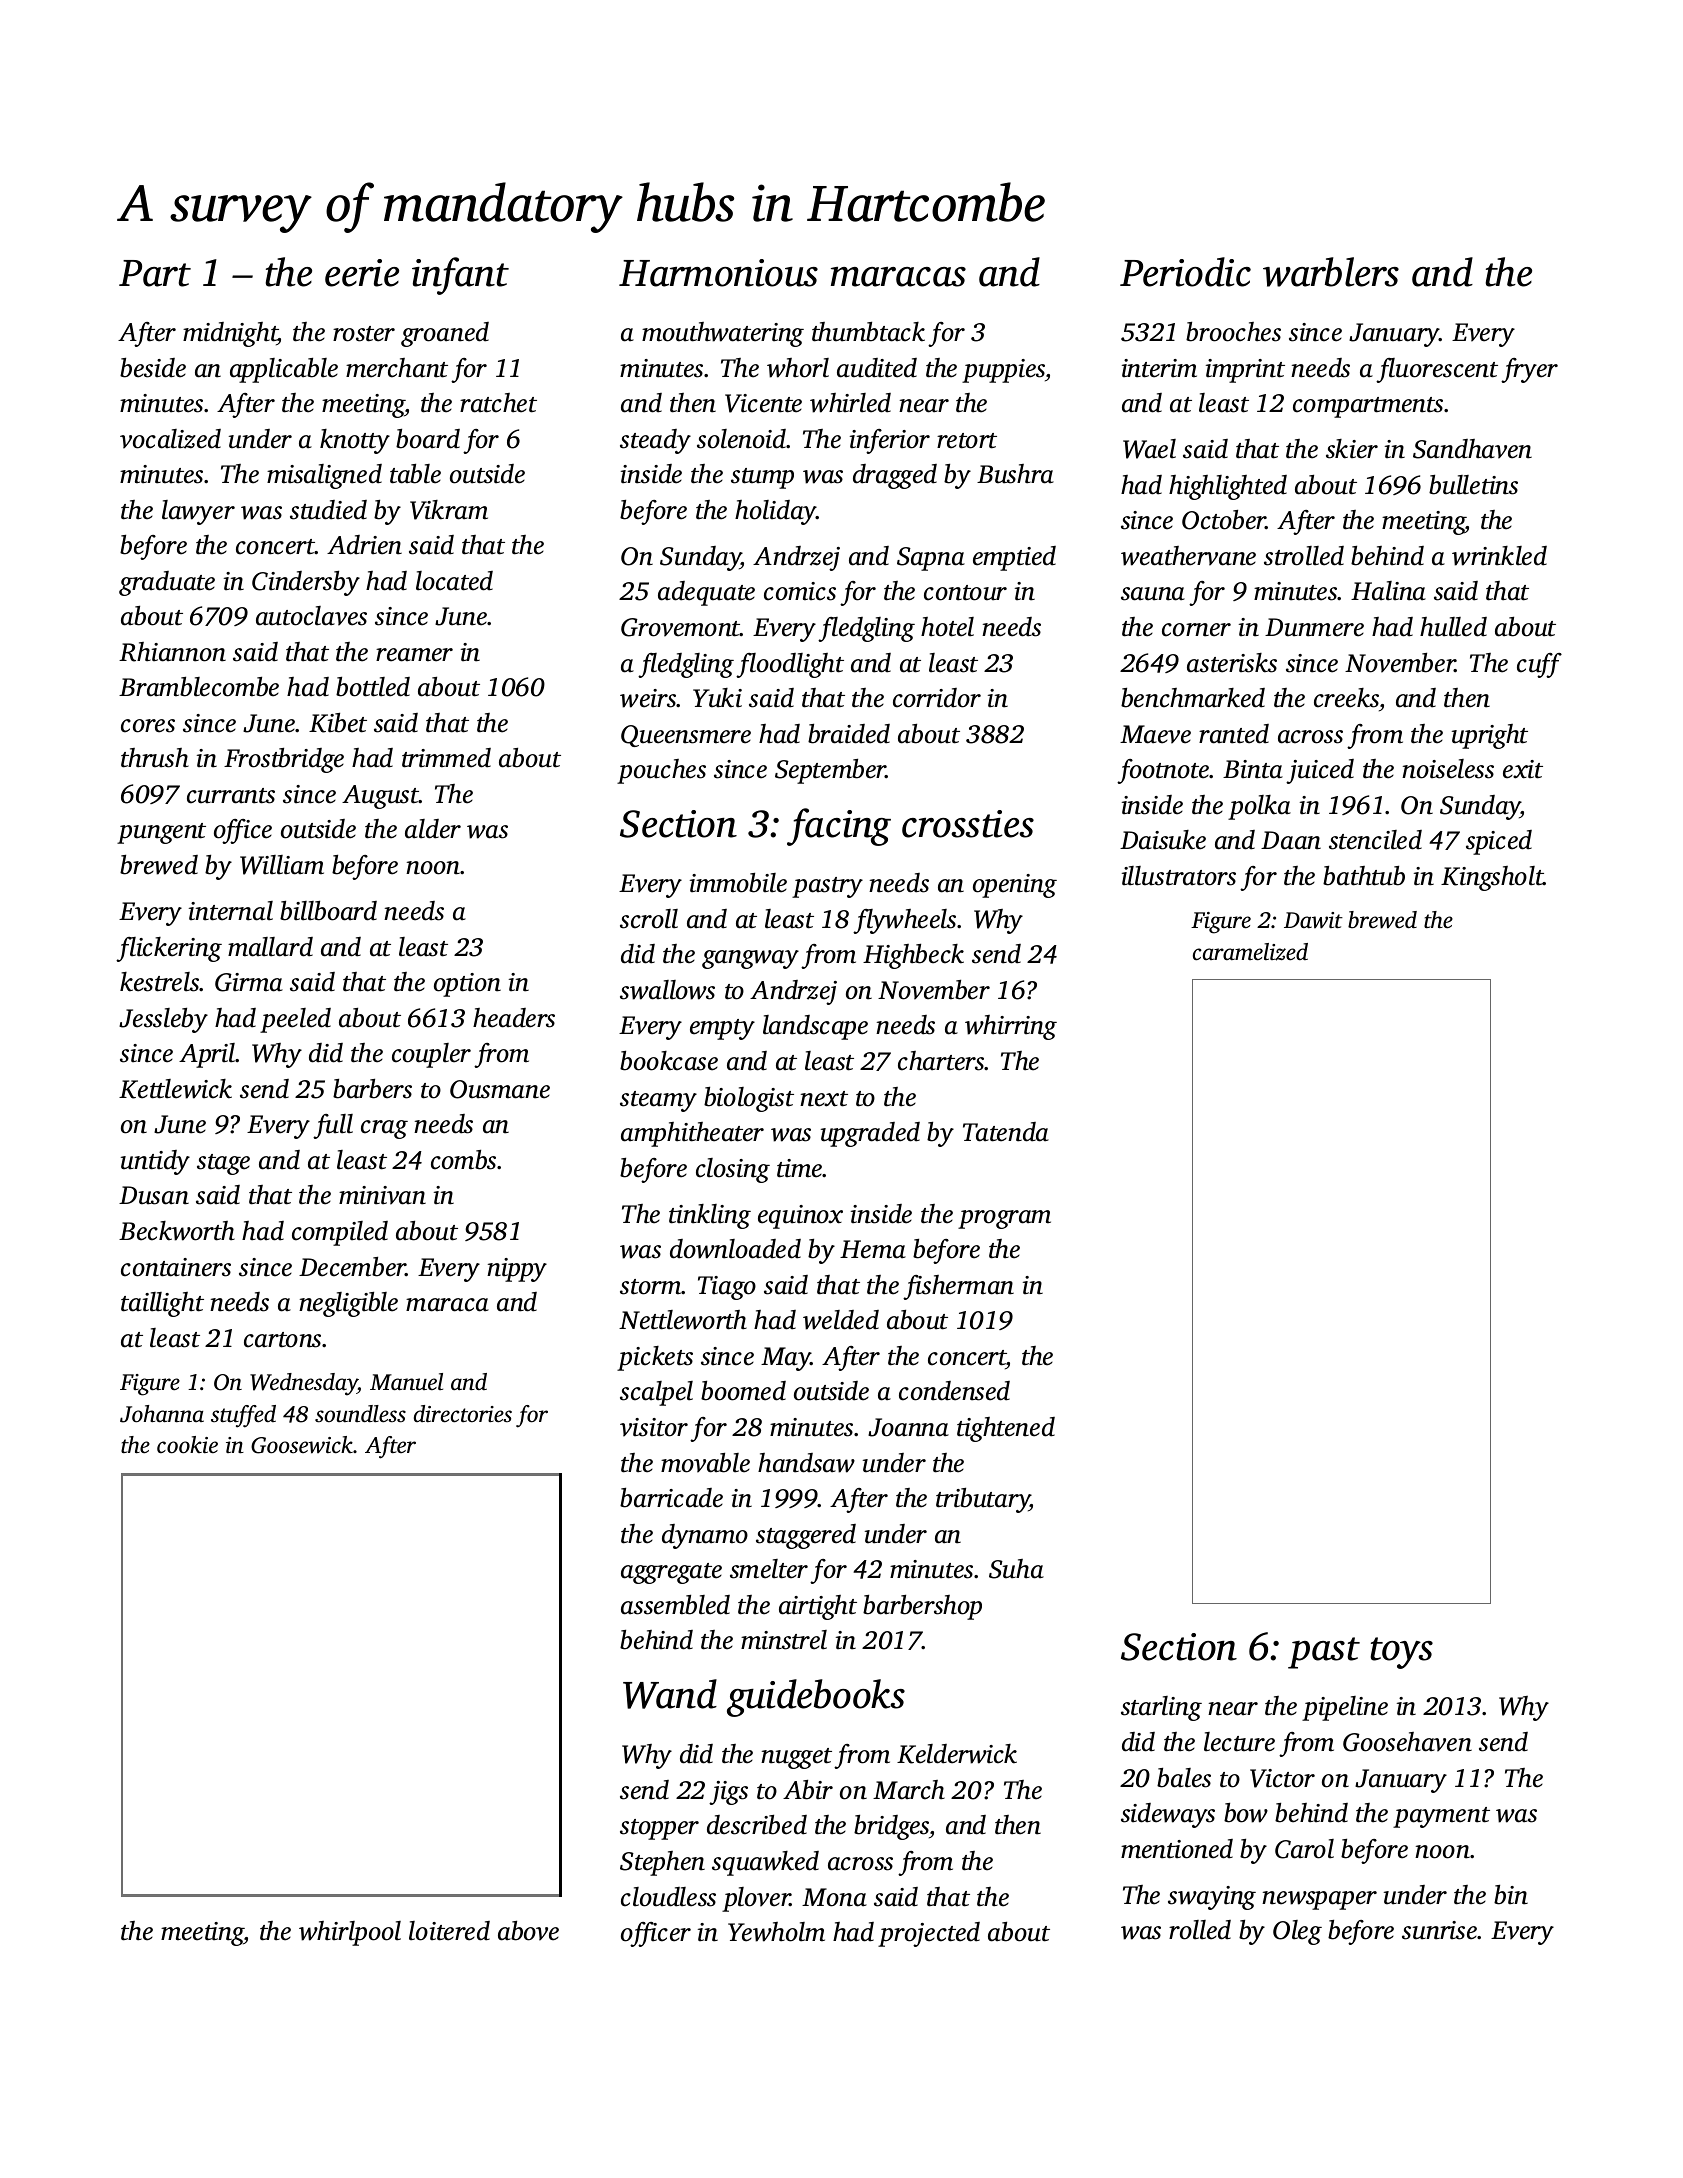 Image resolution: width=1683 pixels, height=2178 pixels. What do you see at coordinates (352, 1267) in the screenshot?
I see `December` at bounding box center [352, 1267].
